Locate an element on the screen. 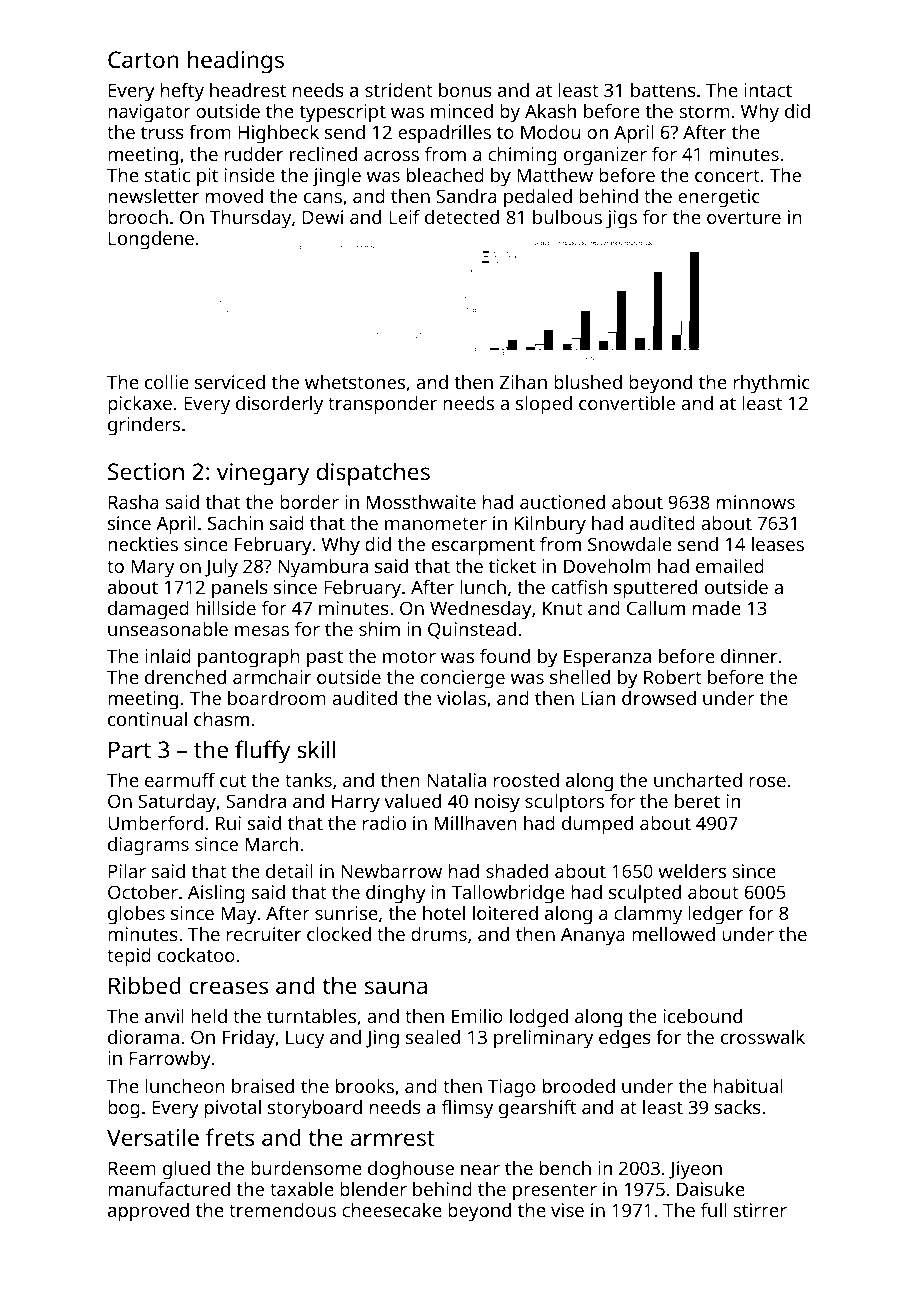  sloped is located at coordinates (544, 405).
